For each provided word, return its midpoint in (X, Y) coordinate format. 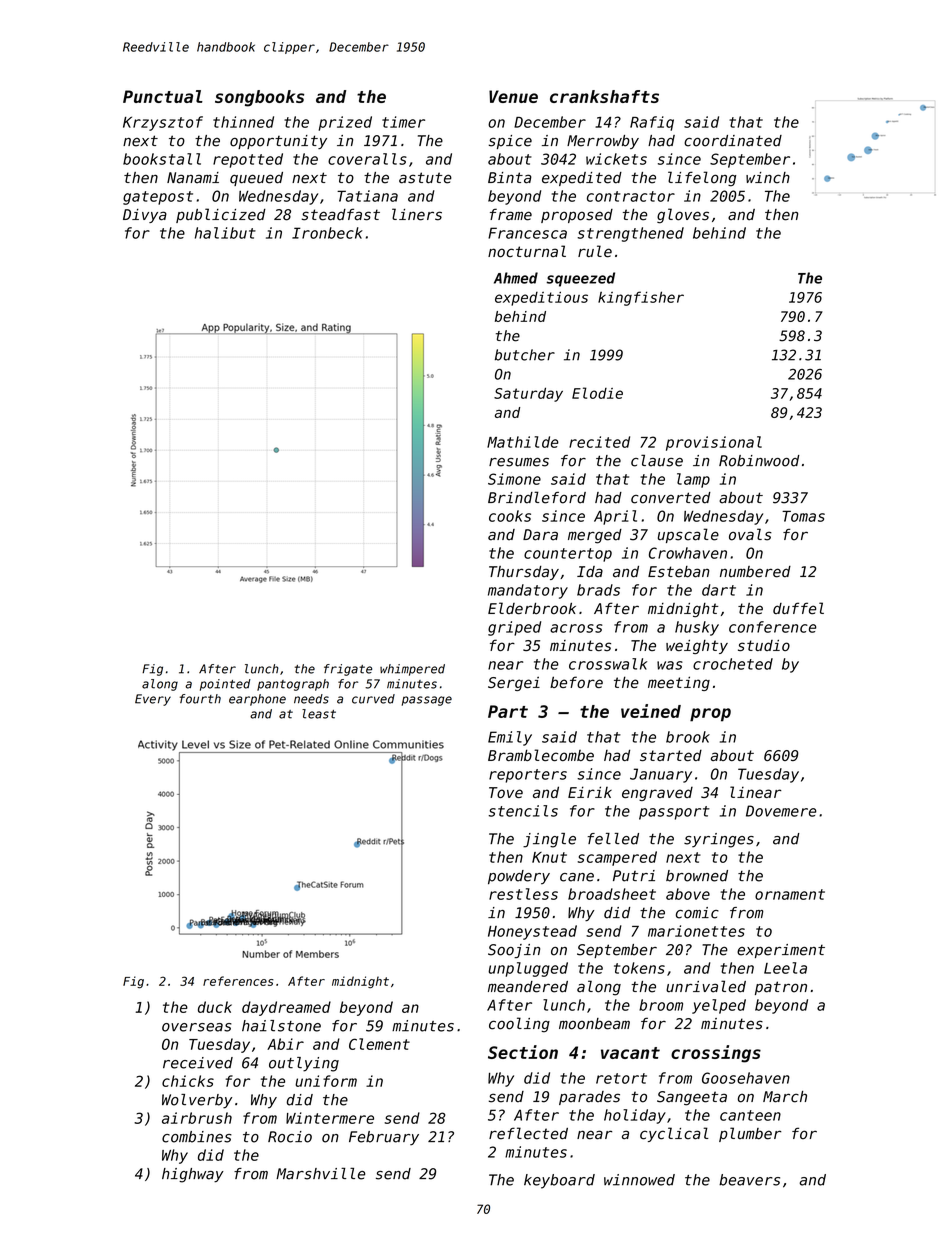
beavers (749, 1180)
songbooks (259, 98)
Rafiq (652, 123)
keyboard (559, 1181)
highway (193, 1175)
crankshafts (604, 96)
